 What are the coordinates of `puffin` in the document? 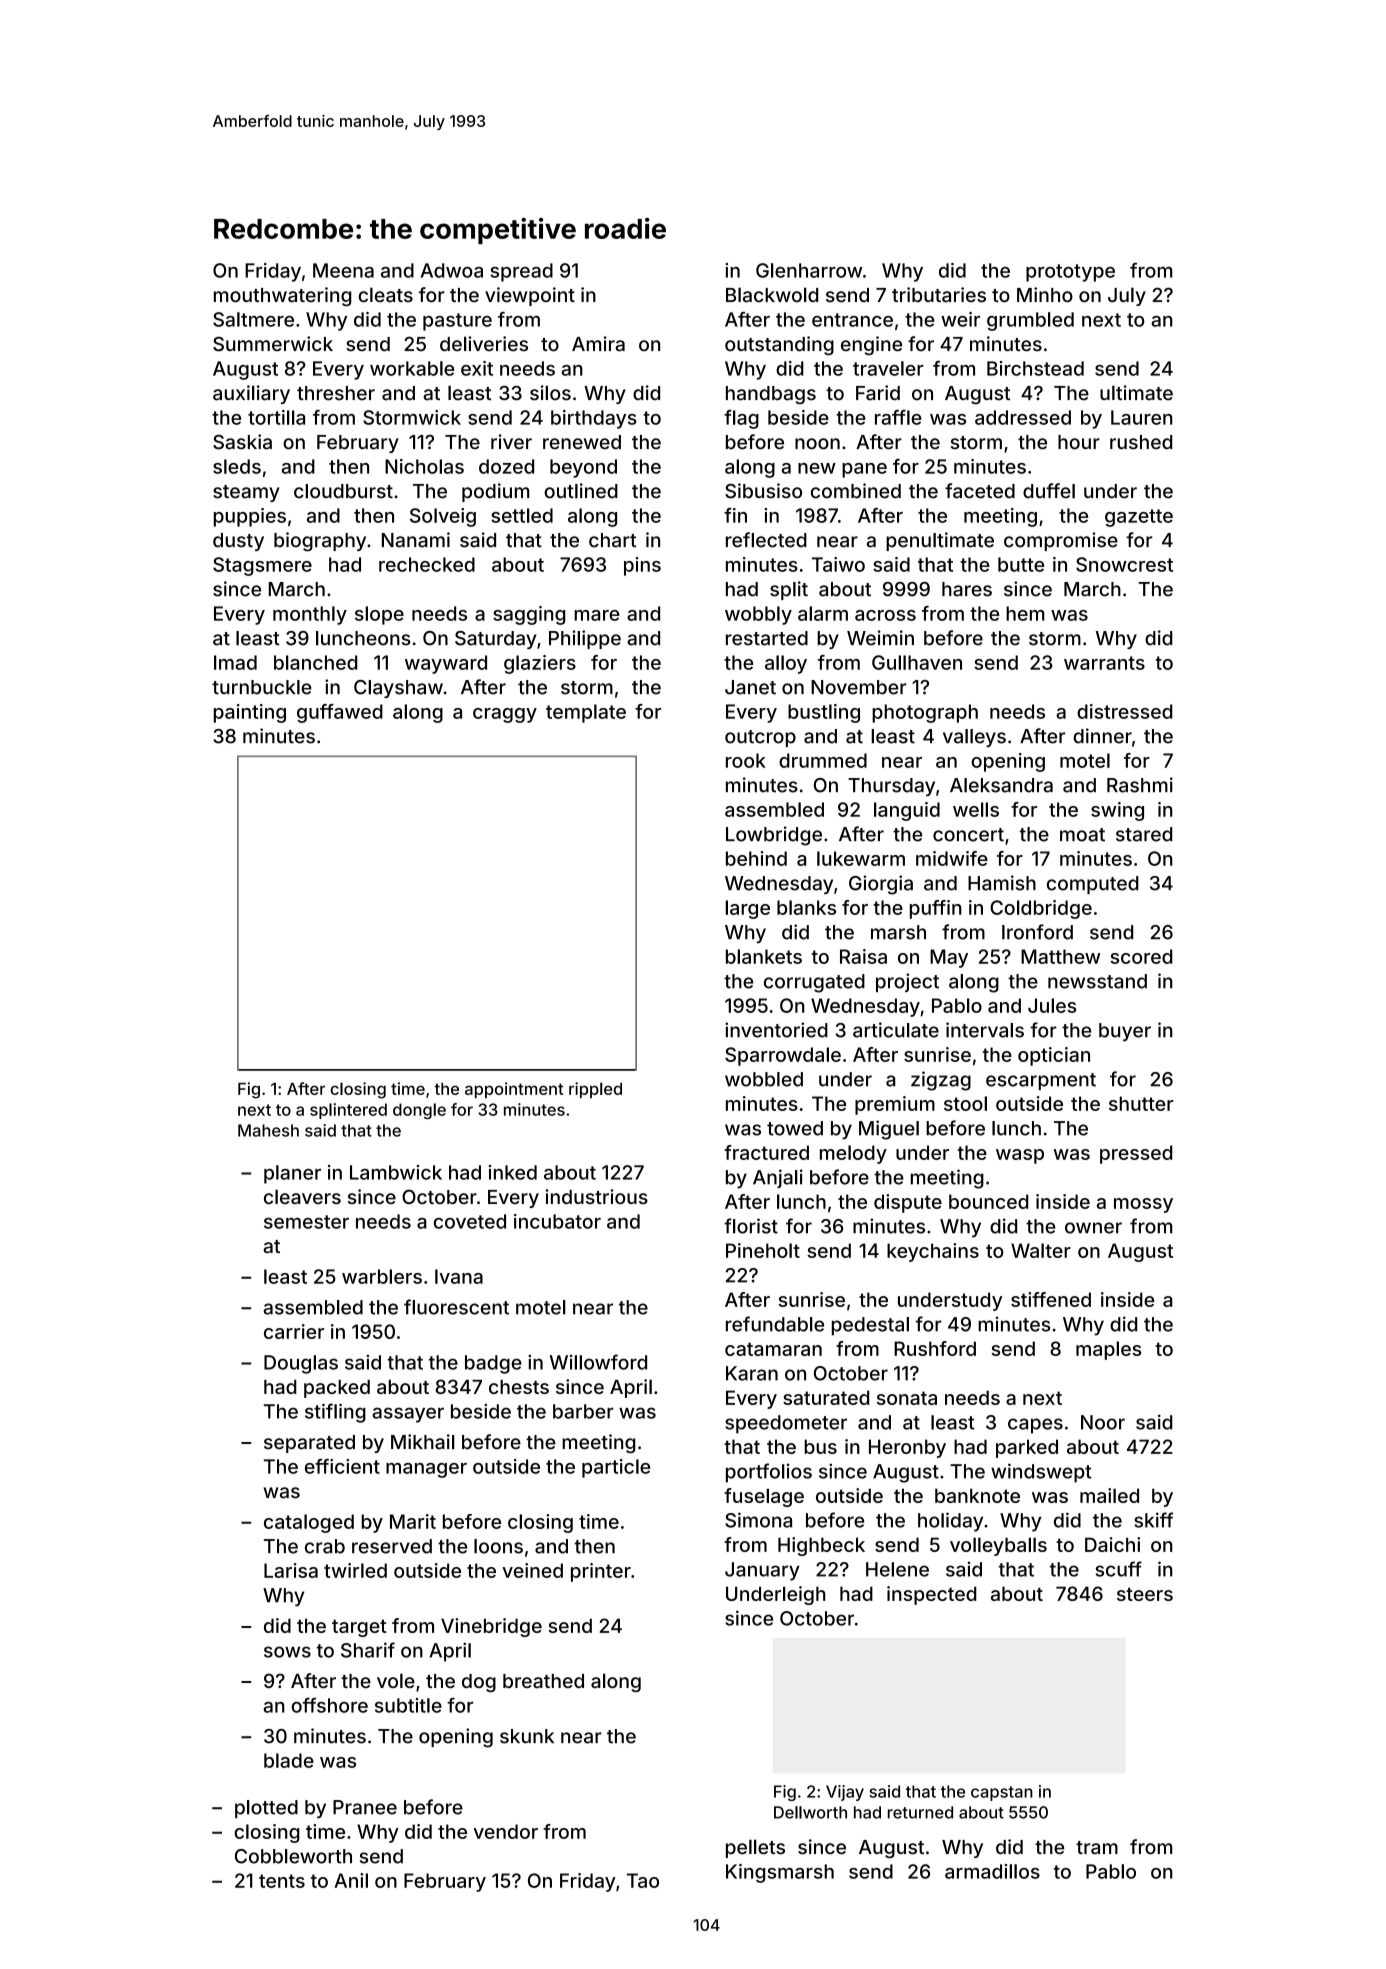 It's located at (936, 909).
